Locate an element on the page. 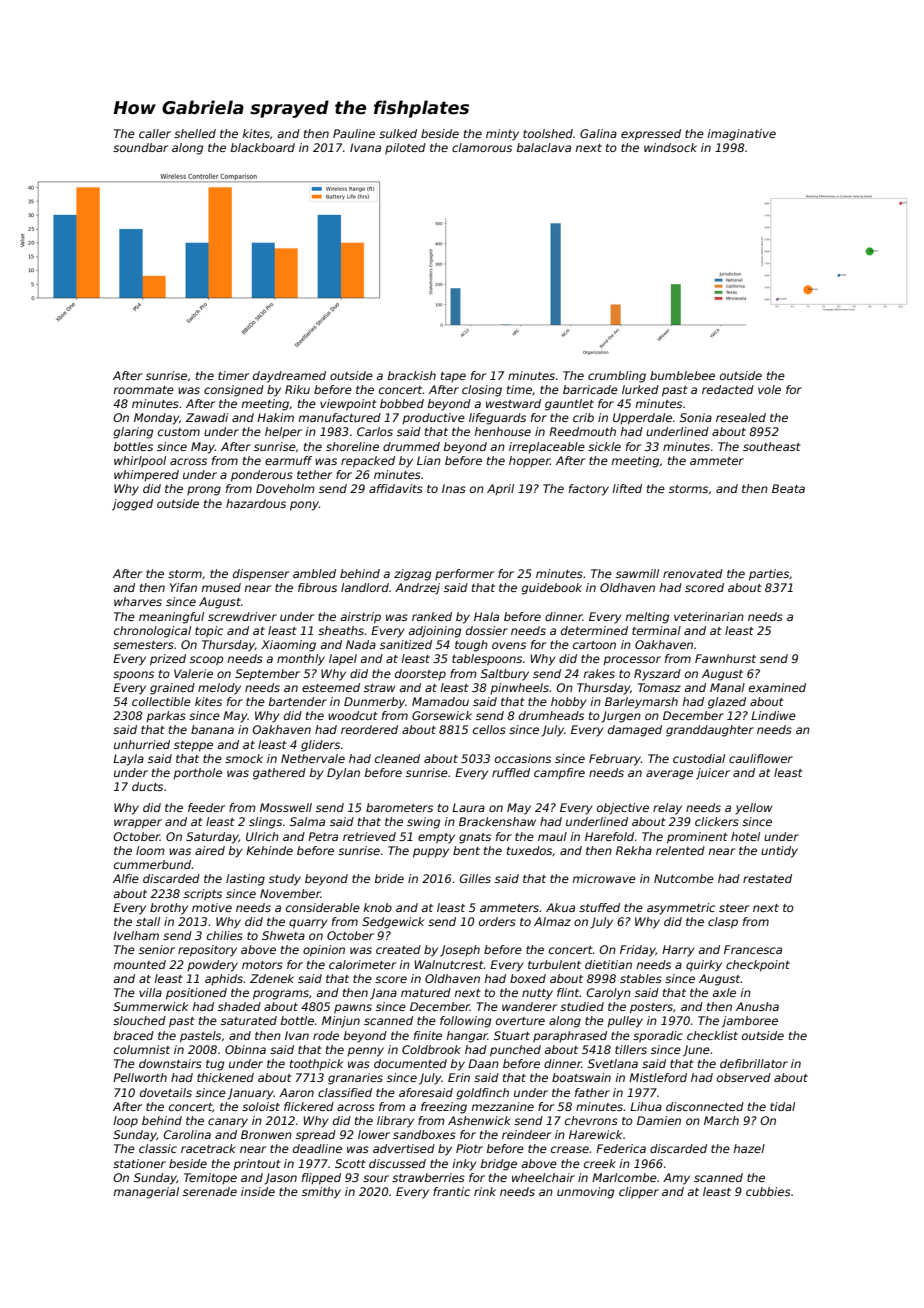 The image size is (924, 1308). soundbar is located at coordinates (140, 147).
